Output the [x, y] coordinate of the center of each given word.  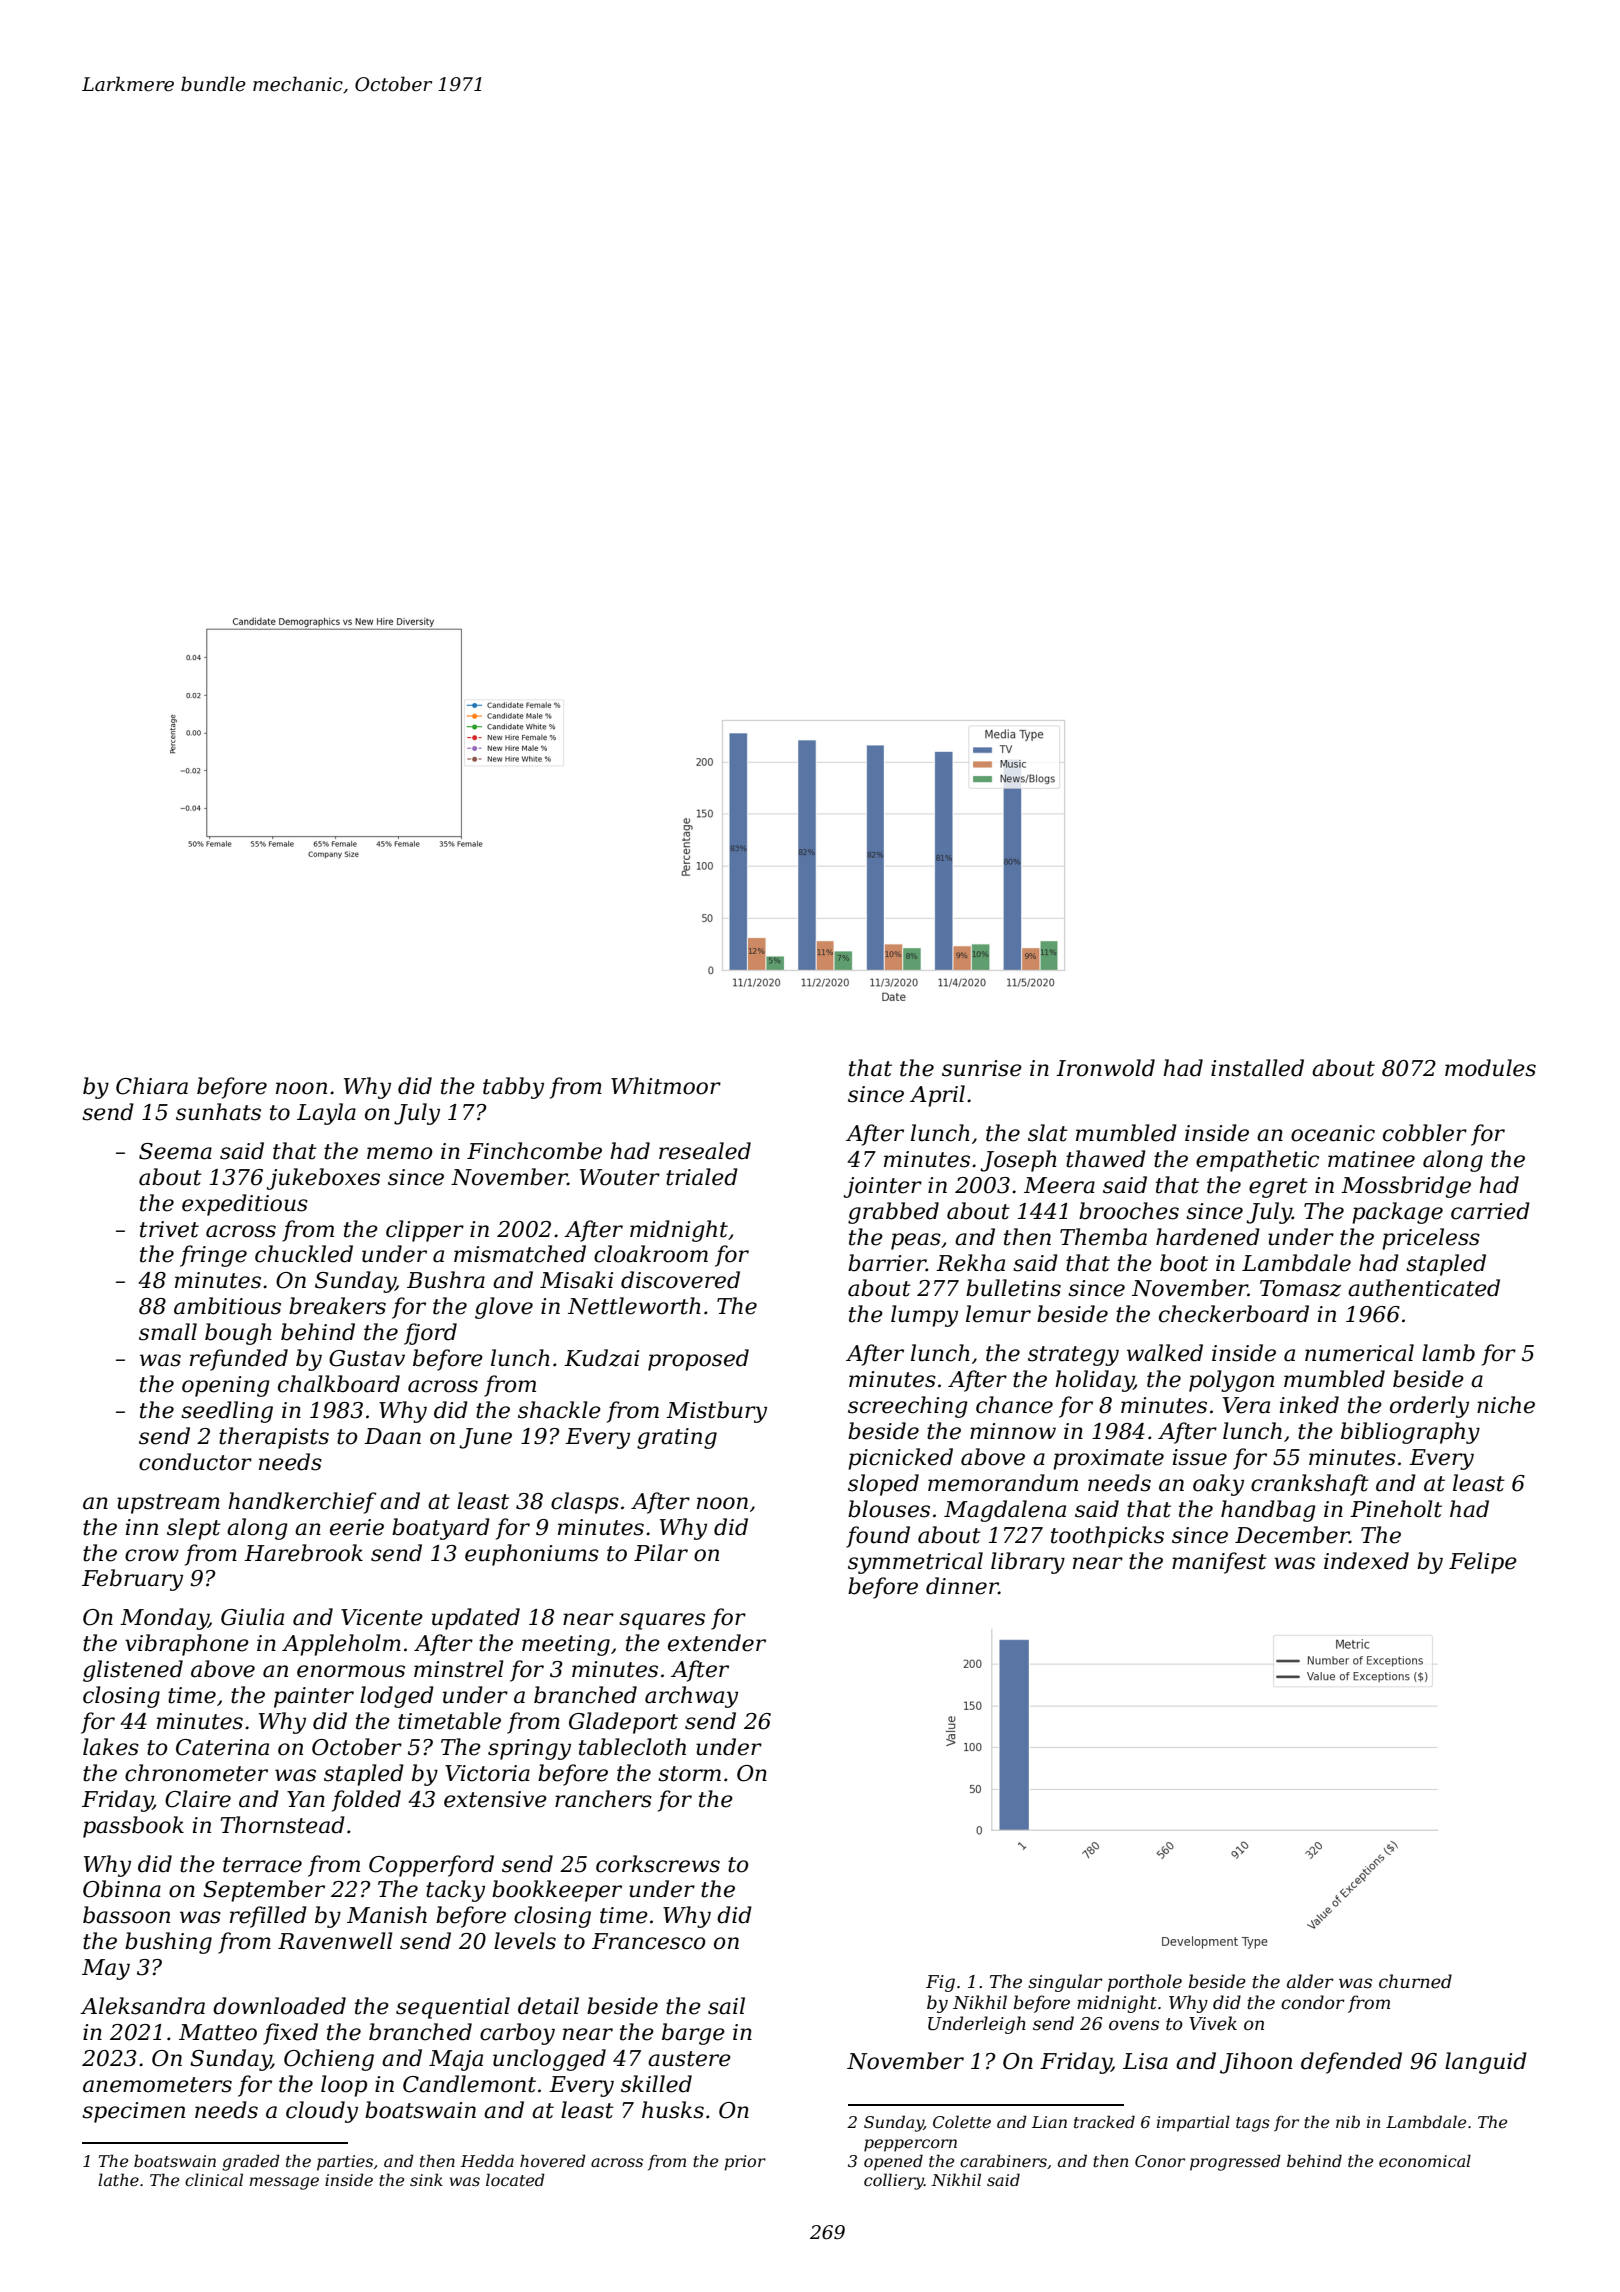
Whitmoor [666, 1086]
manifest [1219, 1563]
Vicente [382, 1617]
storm [689, 1774]
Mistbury [716, 1412]
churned [1415, 1981]
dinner [962, 1586]
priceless [1431, 1239]
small [168, 1332]
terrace [262, 1865]
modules [1490, 1068]
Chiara [152, 1086]
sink [426, 2179]
